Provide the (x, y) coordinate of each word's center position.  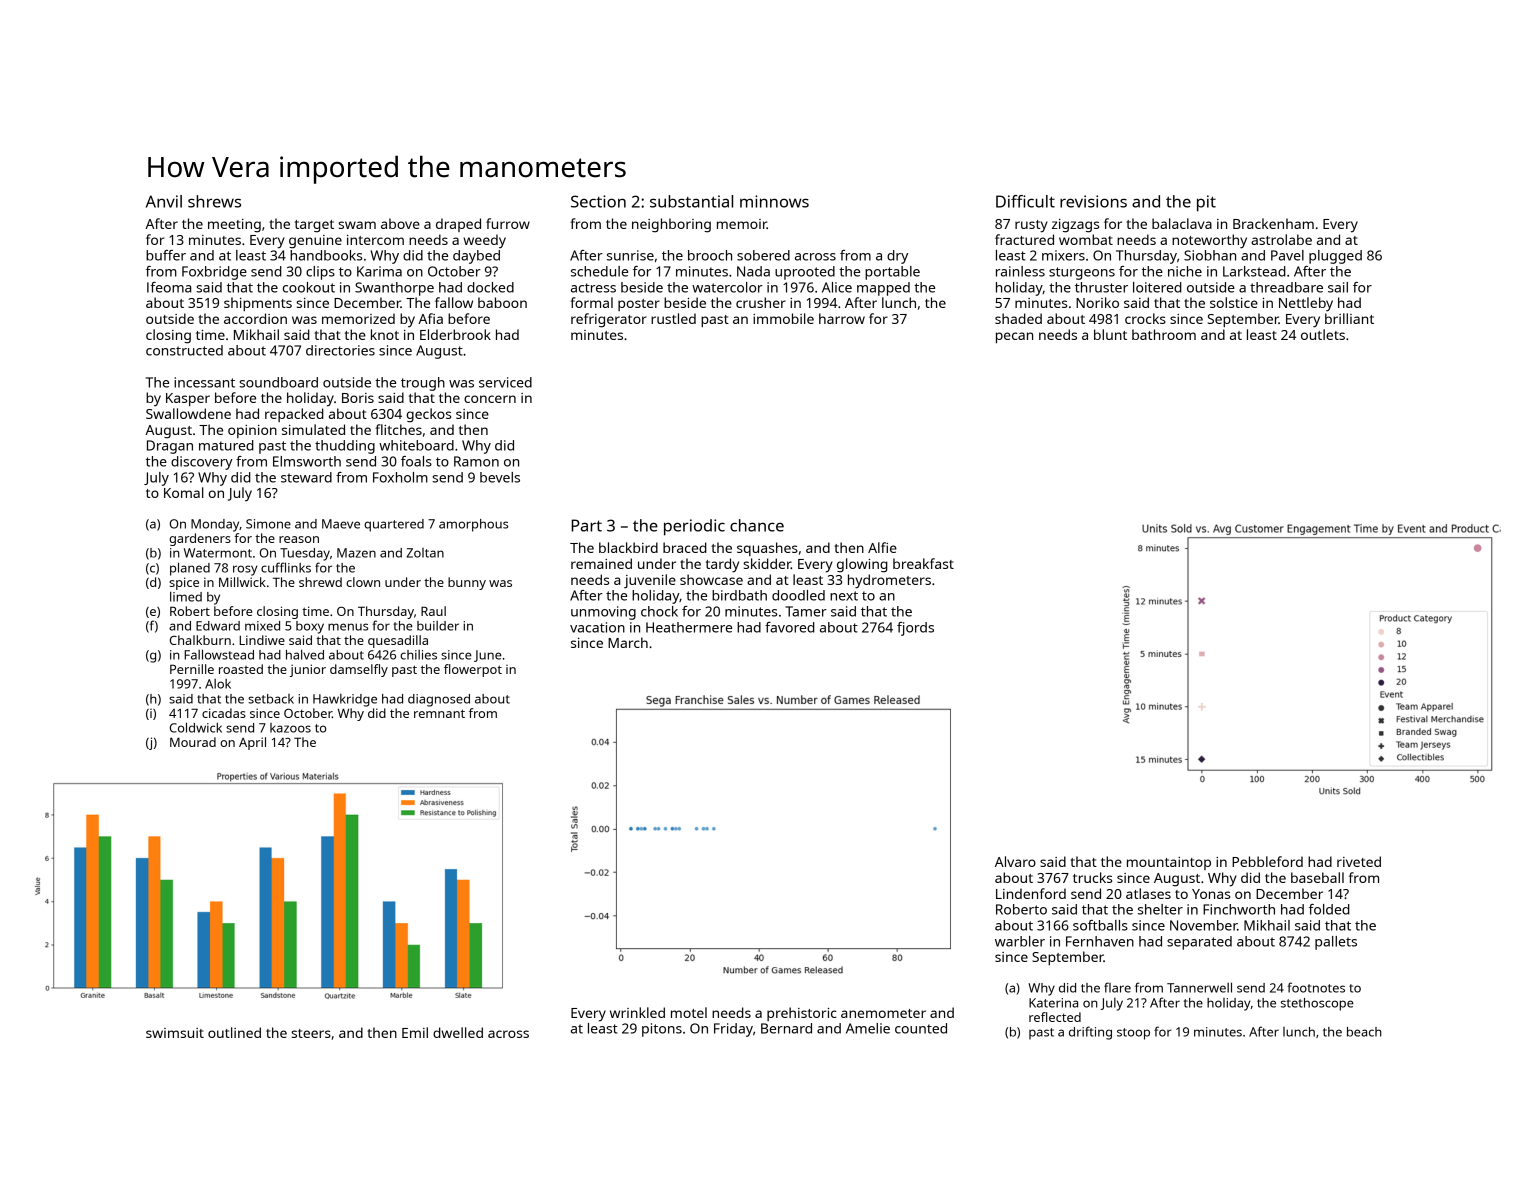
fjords (915, 629)
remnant (439, 713)
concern (490, 399)
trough (423, 384)
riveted (1359, 861)
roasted (241, 669)
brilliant (1349, 318)
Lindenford (1031, 893)
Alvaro (1015, 861)
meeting (234, 226)
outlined (234, 1032)
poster (639, 305)
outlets (1323, 334)
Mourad (193, 742)
